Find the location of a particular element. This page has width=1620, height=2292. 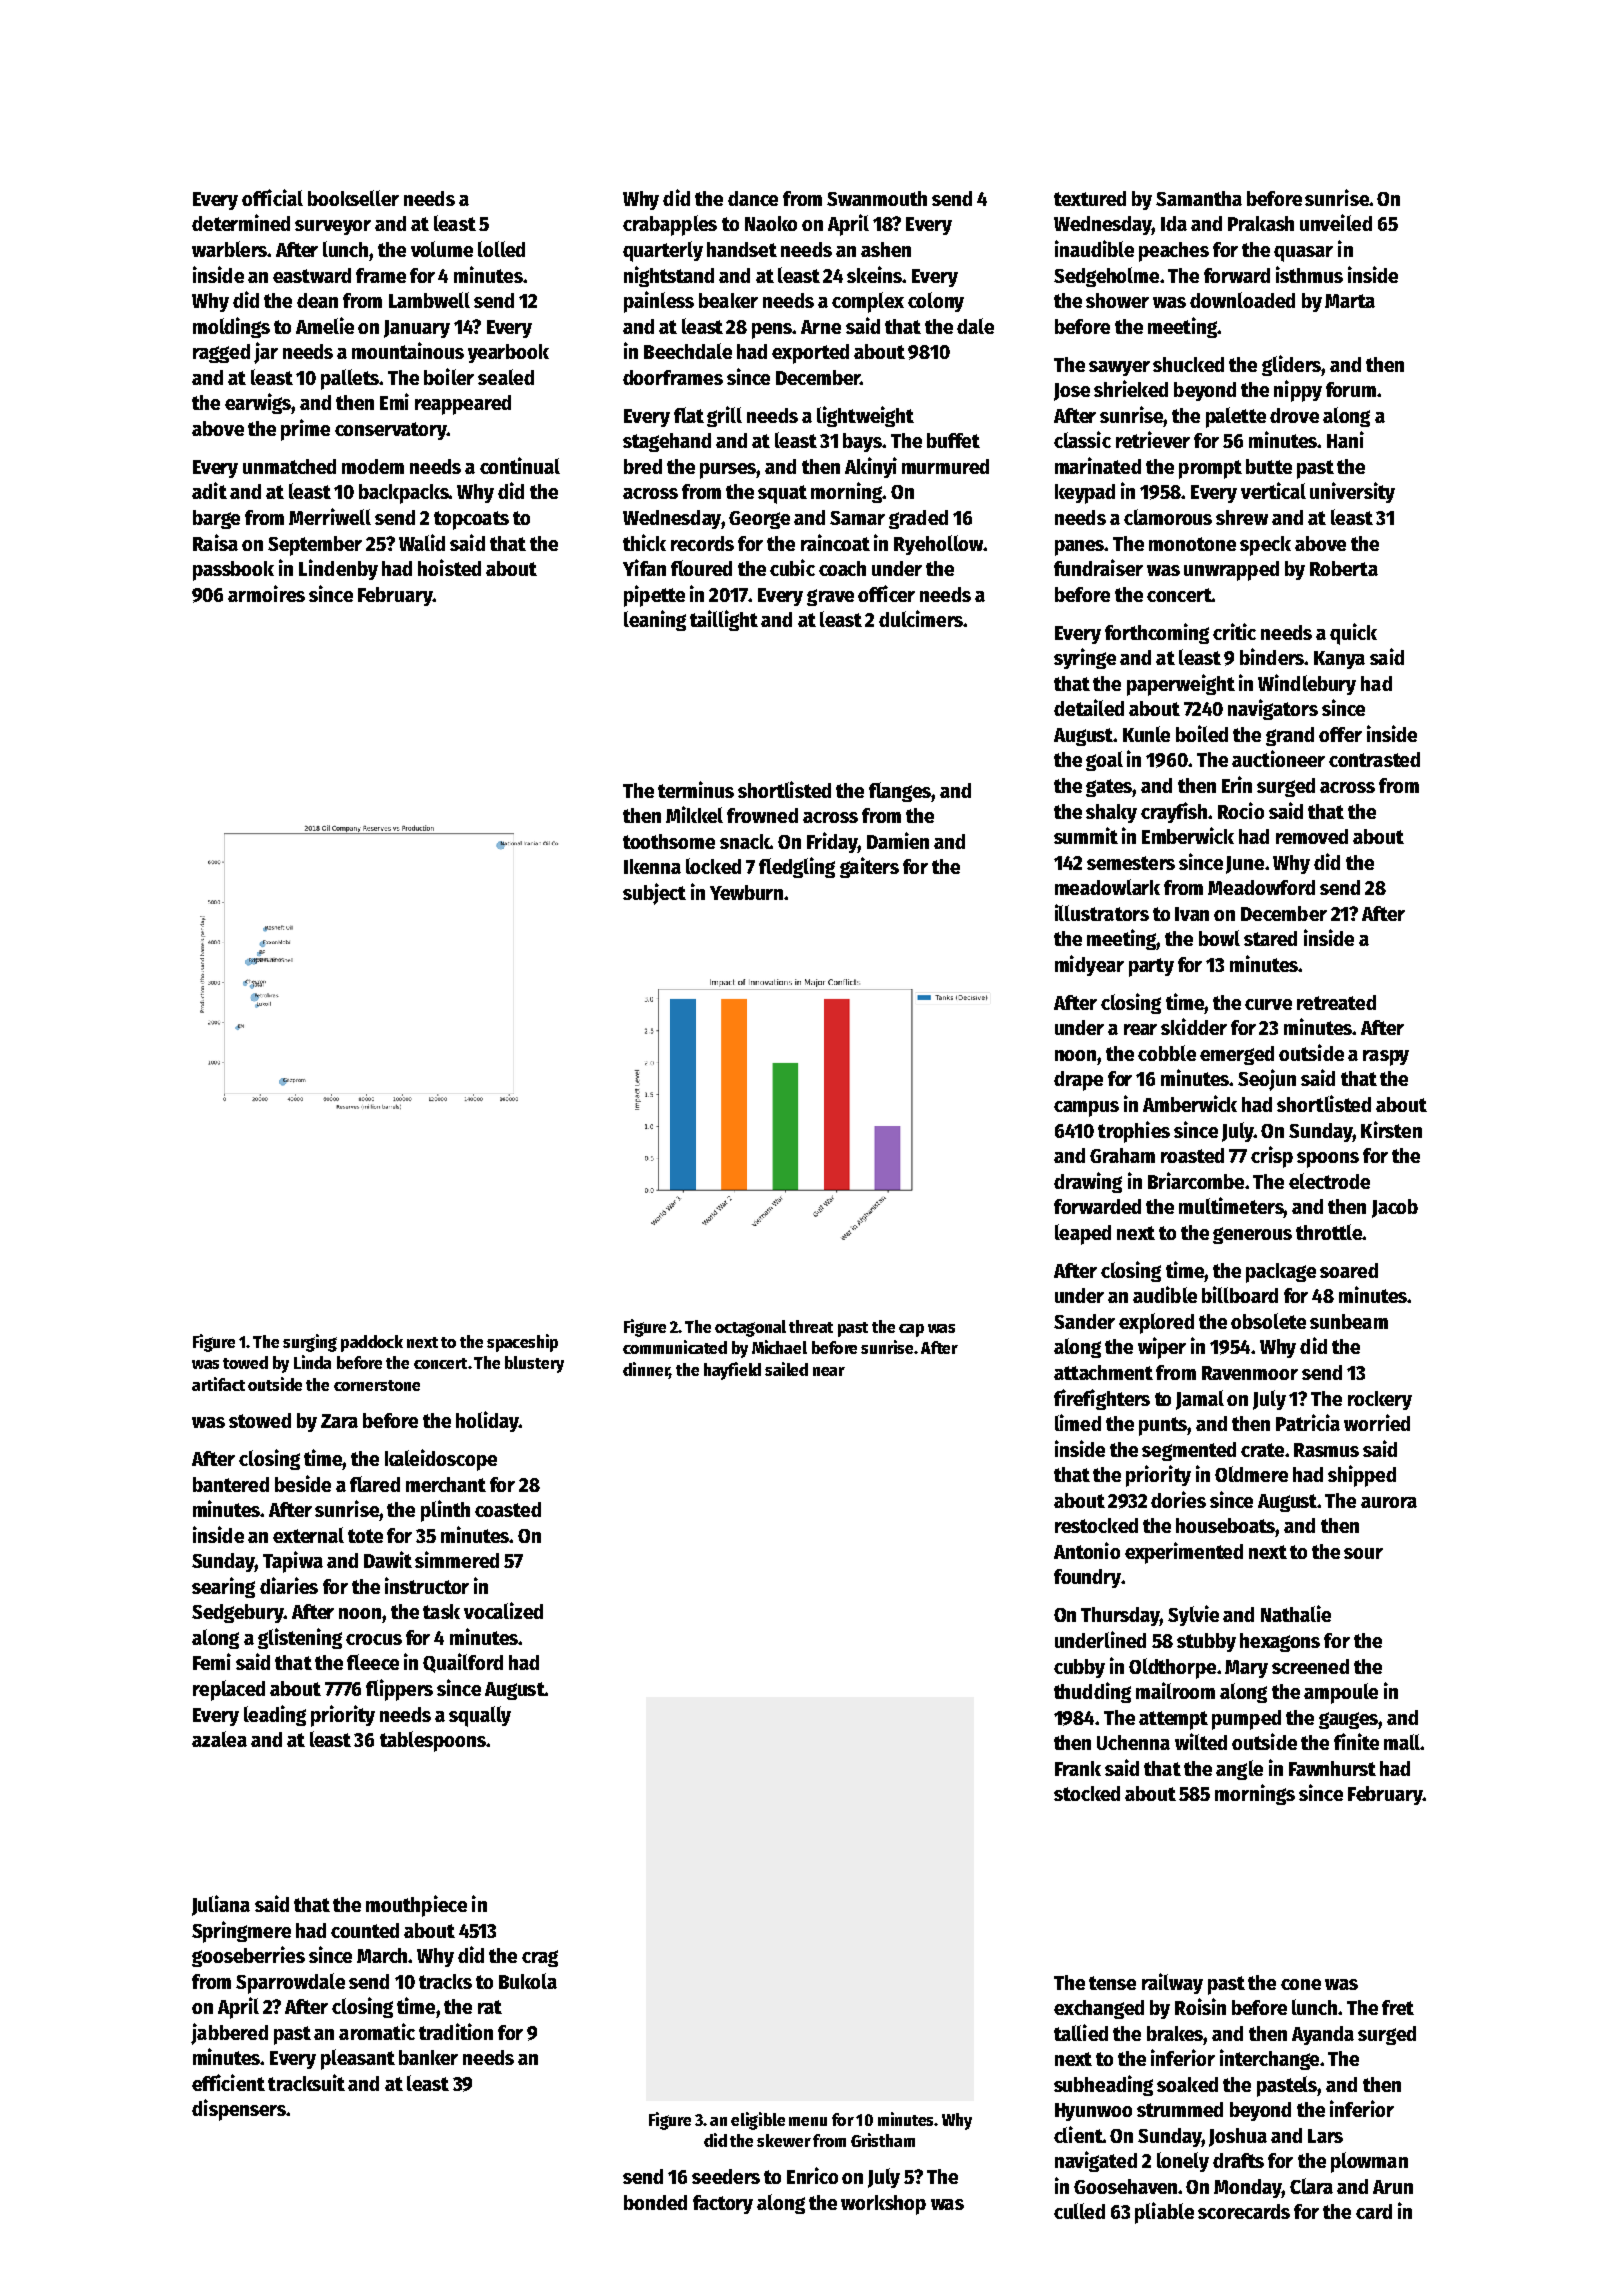

counted is located at coordinates (365, 1930).
